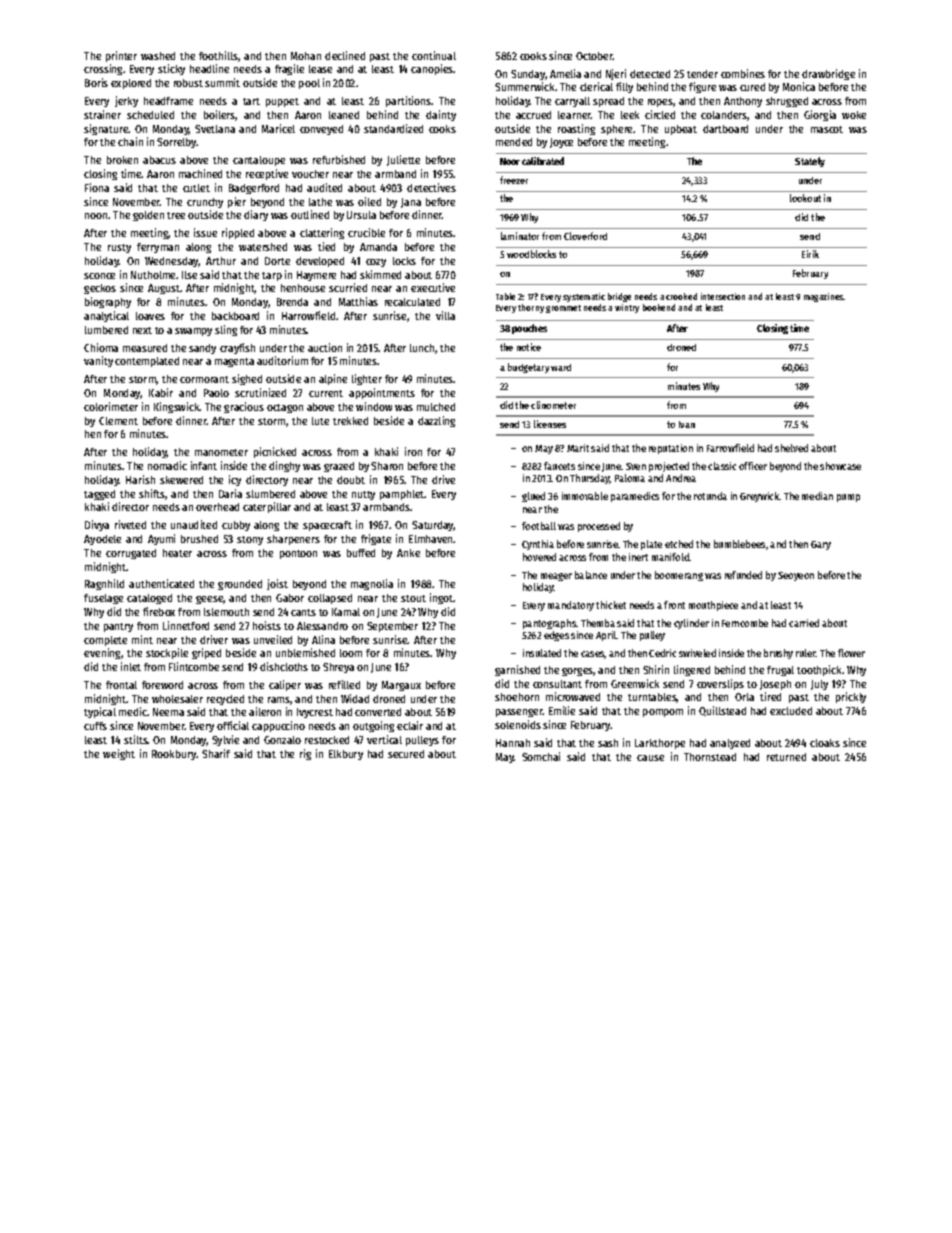 This screenshot has height=1233, width=952. Describe the element at coordinates (412, 302) in the screenshot. I see `recalculated` at that location.
